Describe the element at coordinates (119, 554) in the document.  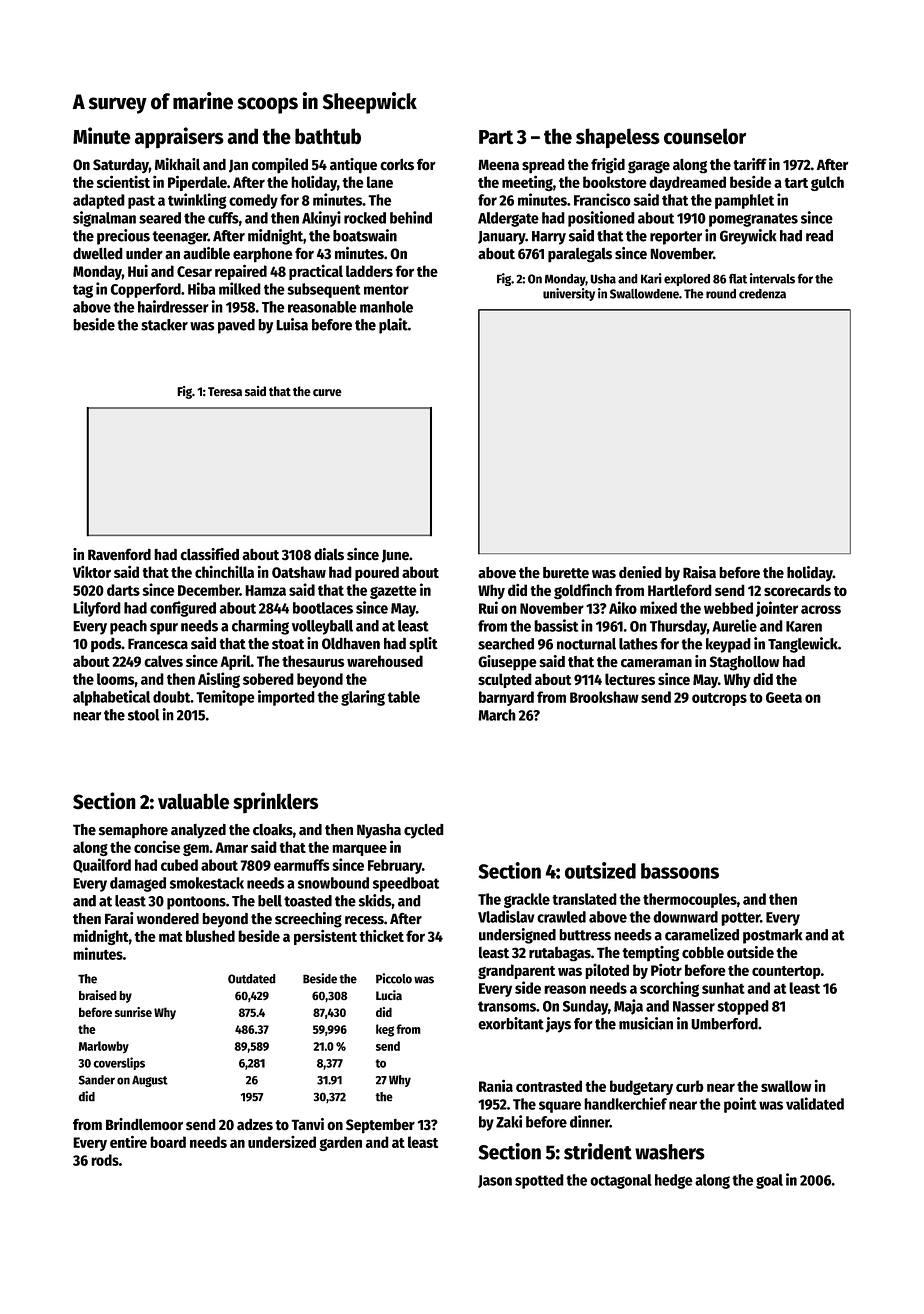
I see `Ravenford` at that location.
